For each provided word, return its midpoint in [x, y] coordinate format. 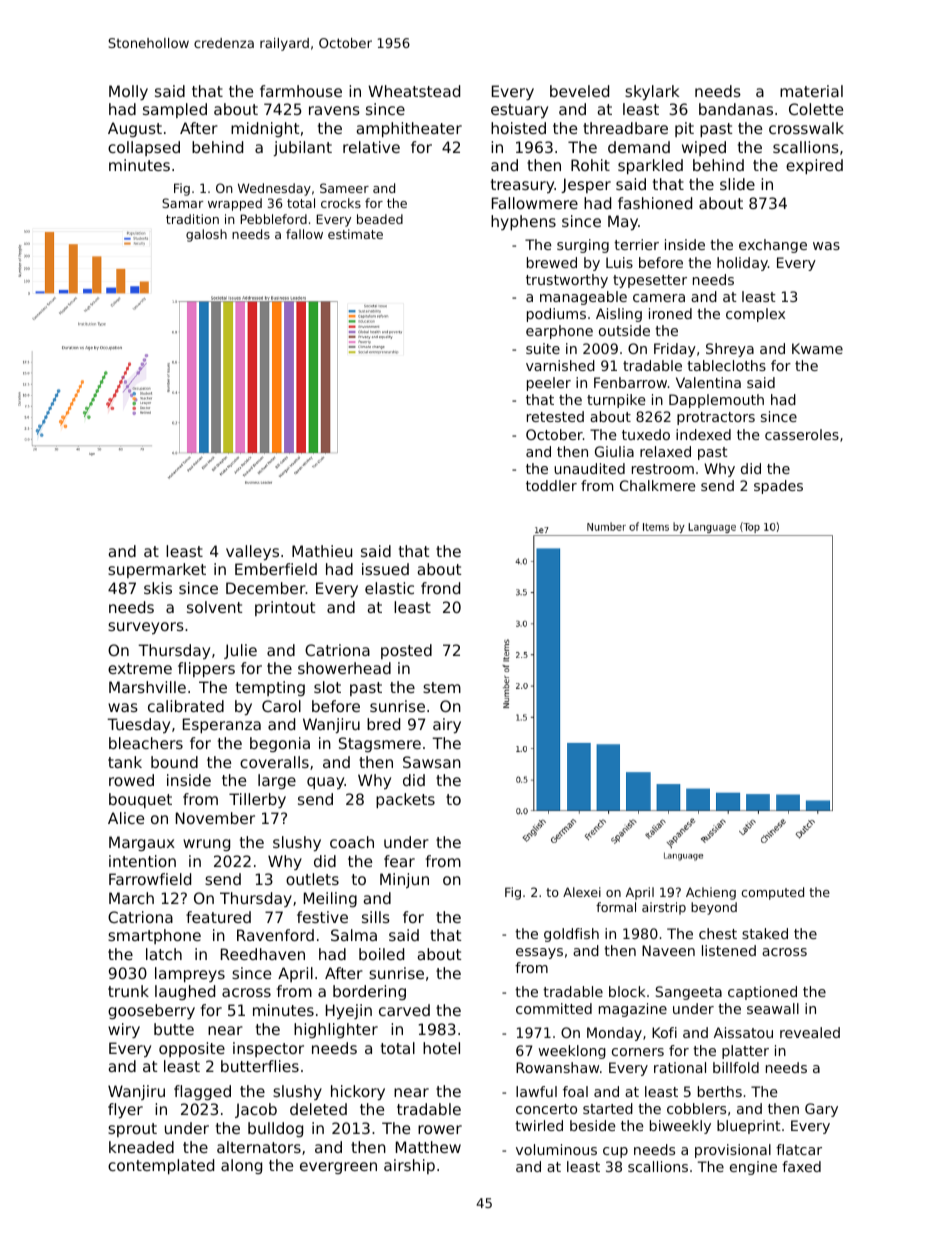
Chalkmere [658, 485]
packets [405, 800]
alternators [259, 1147]
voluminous [556, 1149]
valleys [252, 552]
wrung [206, 845]
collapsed [144, 148]
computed [772, 893]
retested [555, 416]
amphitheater [409, 129]
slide [737, 184]
